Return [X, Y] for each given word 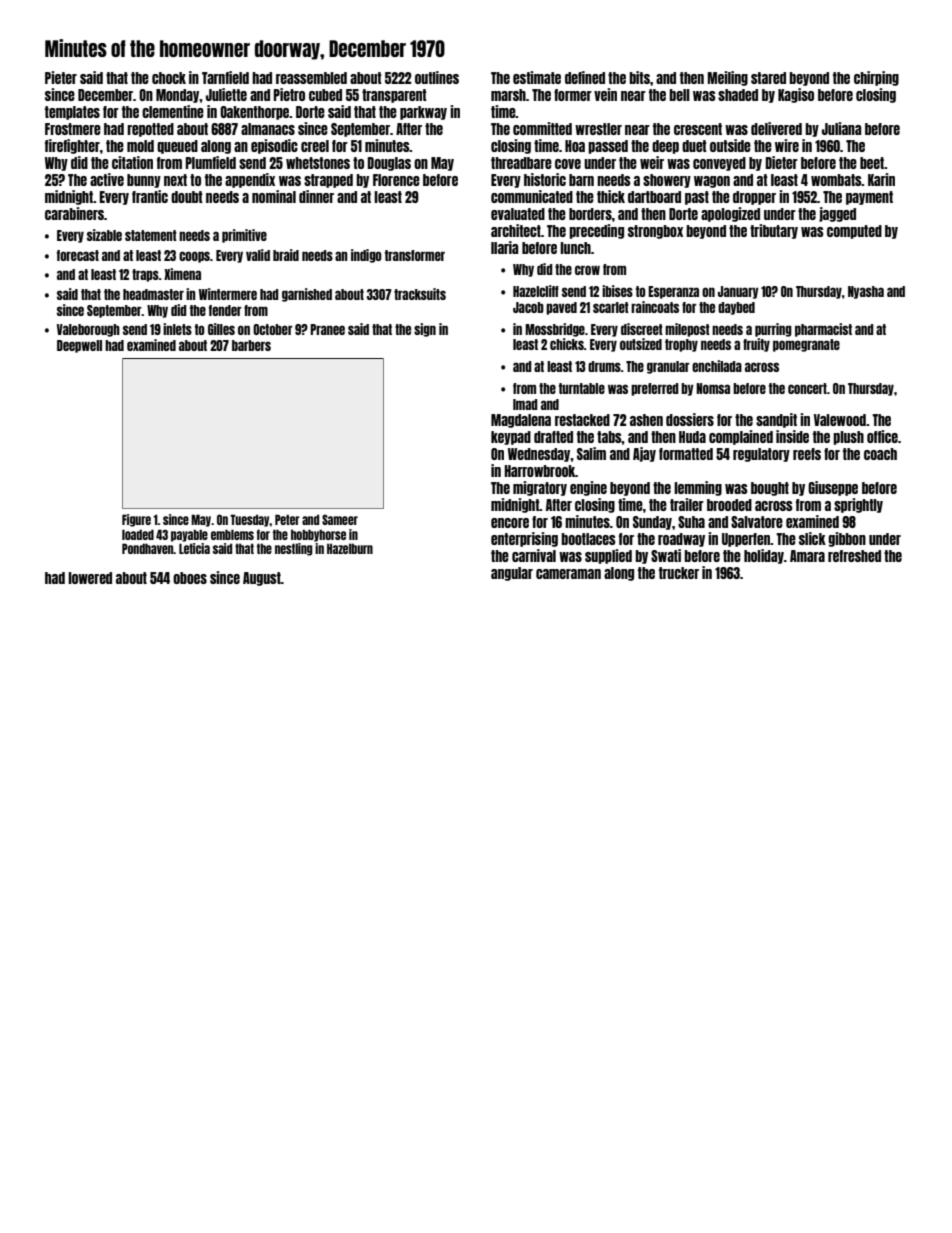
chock [169, 78]
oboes [190, 578]
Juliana [841, 128]
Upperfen [746, 540]
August [262, 579]
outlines [437, 77]
